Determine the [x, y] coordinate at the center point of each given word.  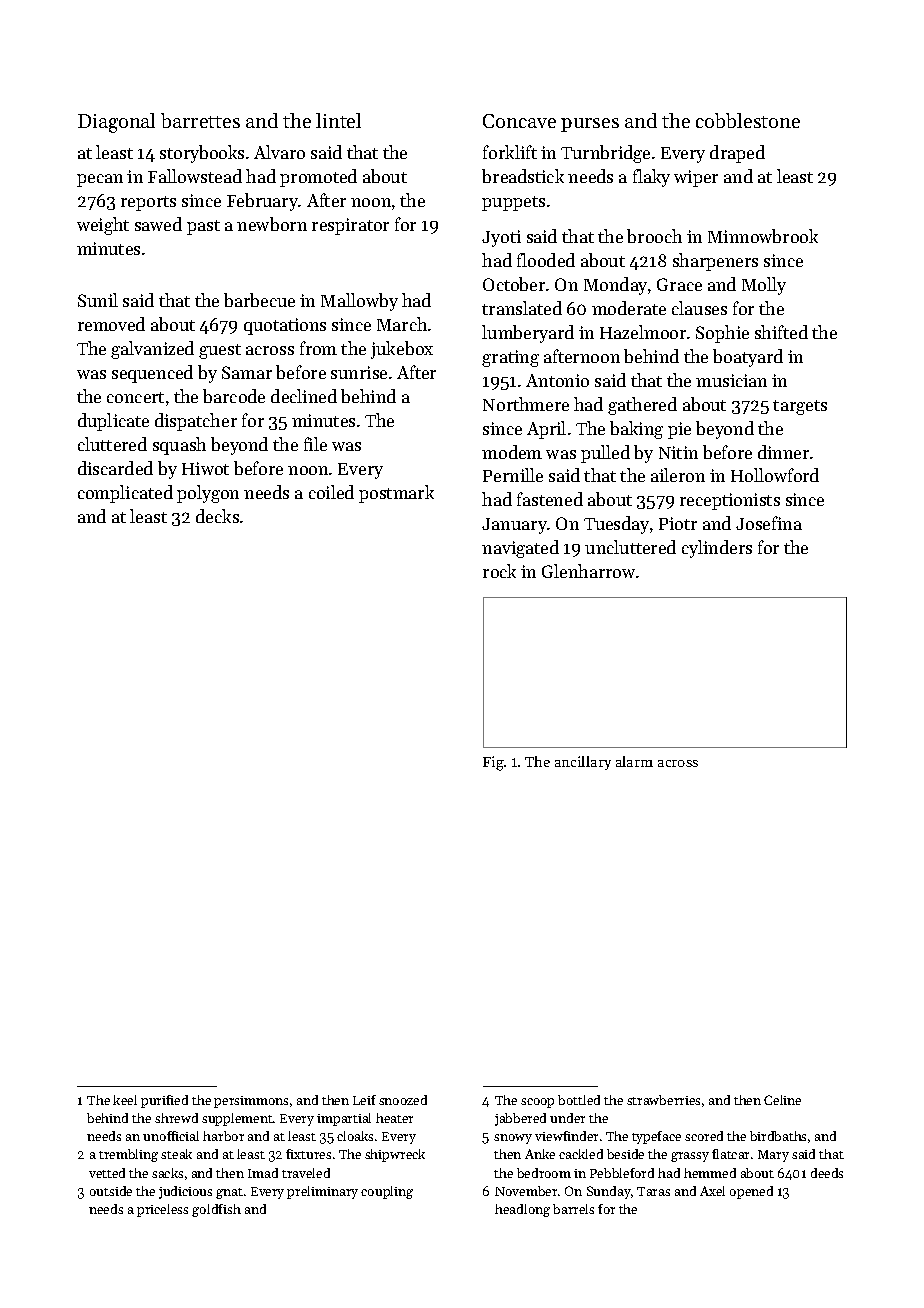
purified [164, 1101]
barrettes [200, 120]
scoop [537, 1103]
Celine [782, 1100]
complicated [125, 494]
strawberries [663, 1100]
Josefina [769, 523]
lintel [338, 120]
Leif [364, 1100]
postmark [396, 494]
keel [125, 1100]
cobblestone [748, 120]
